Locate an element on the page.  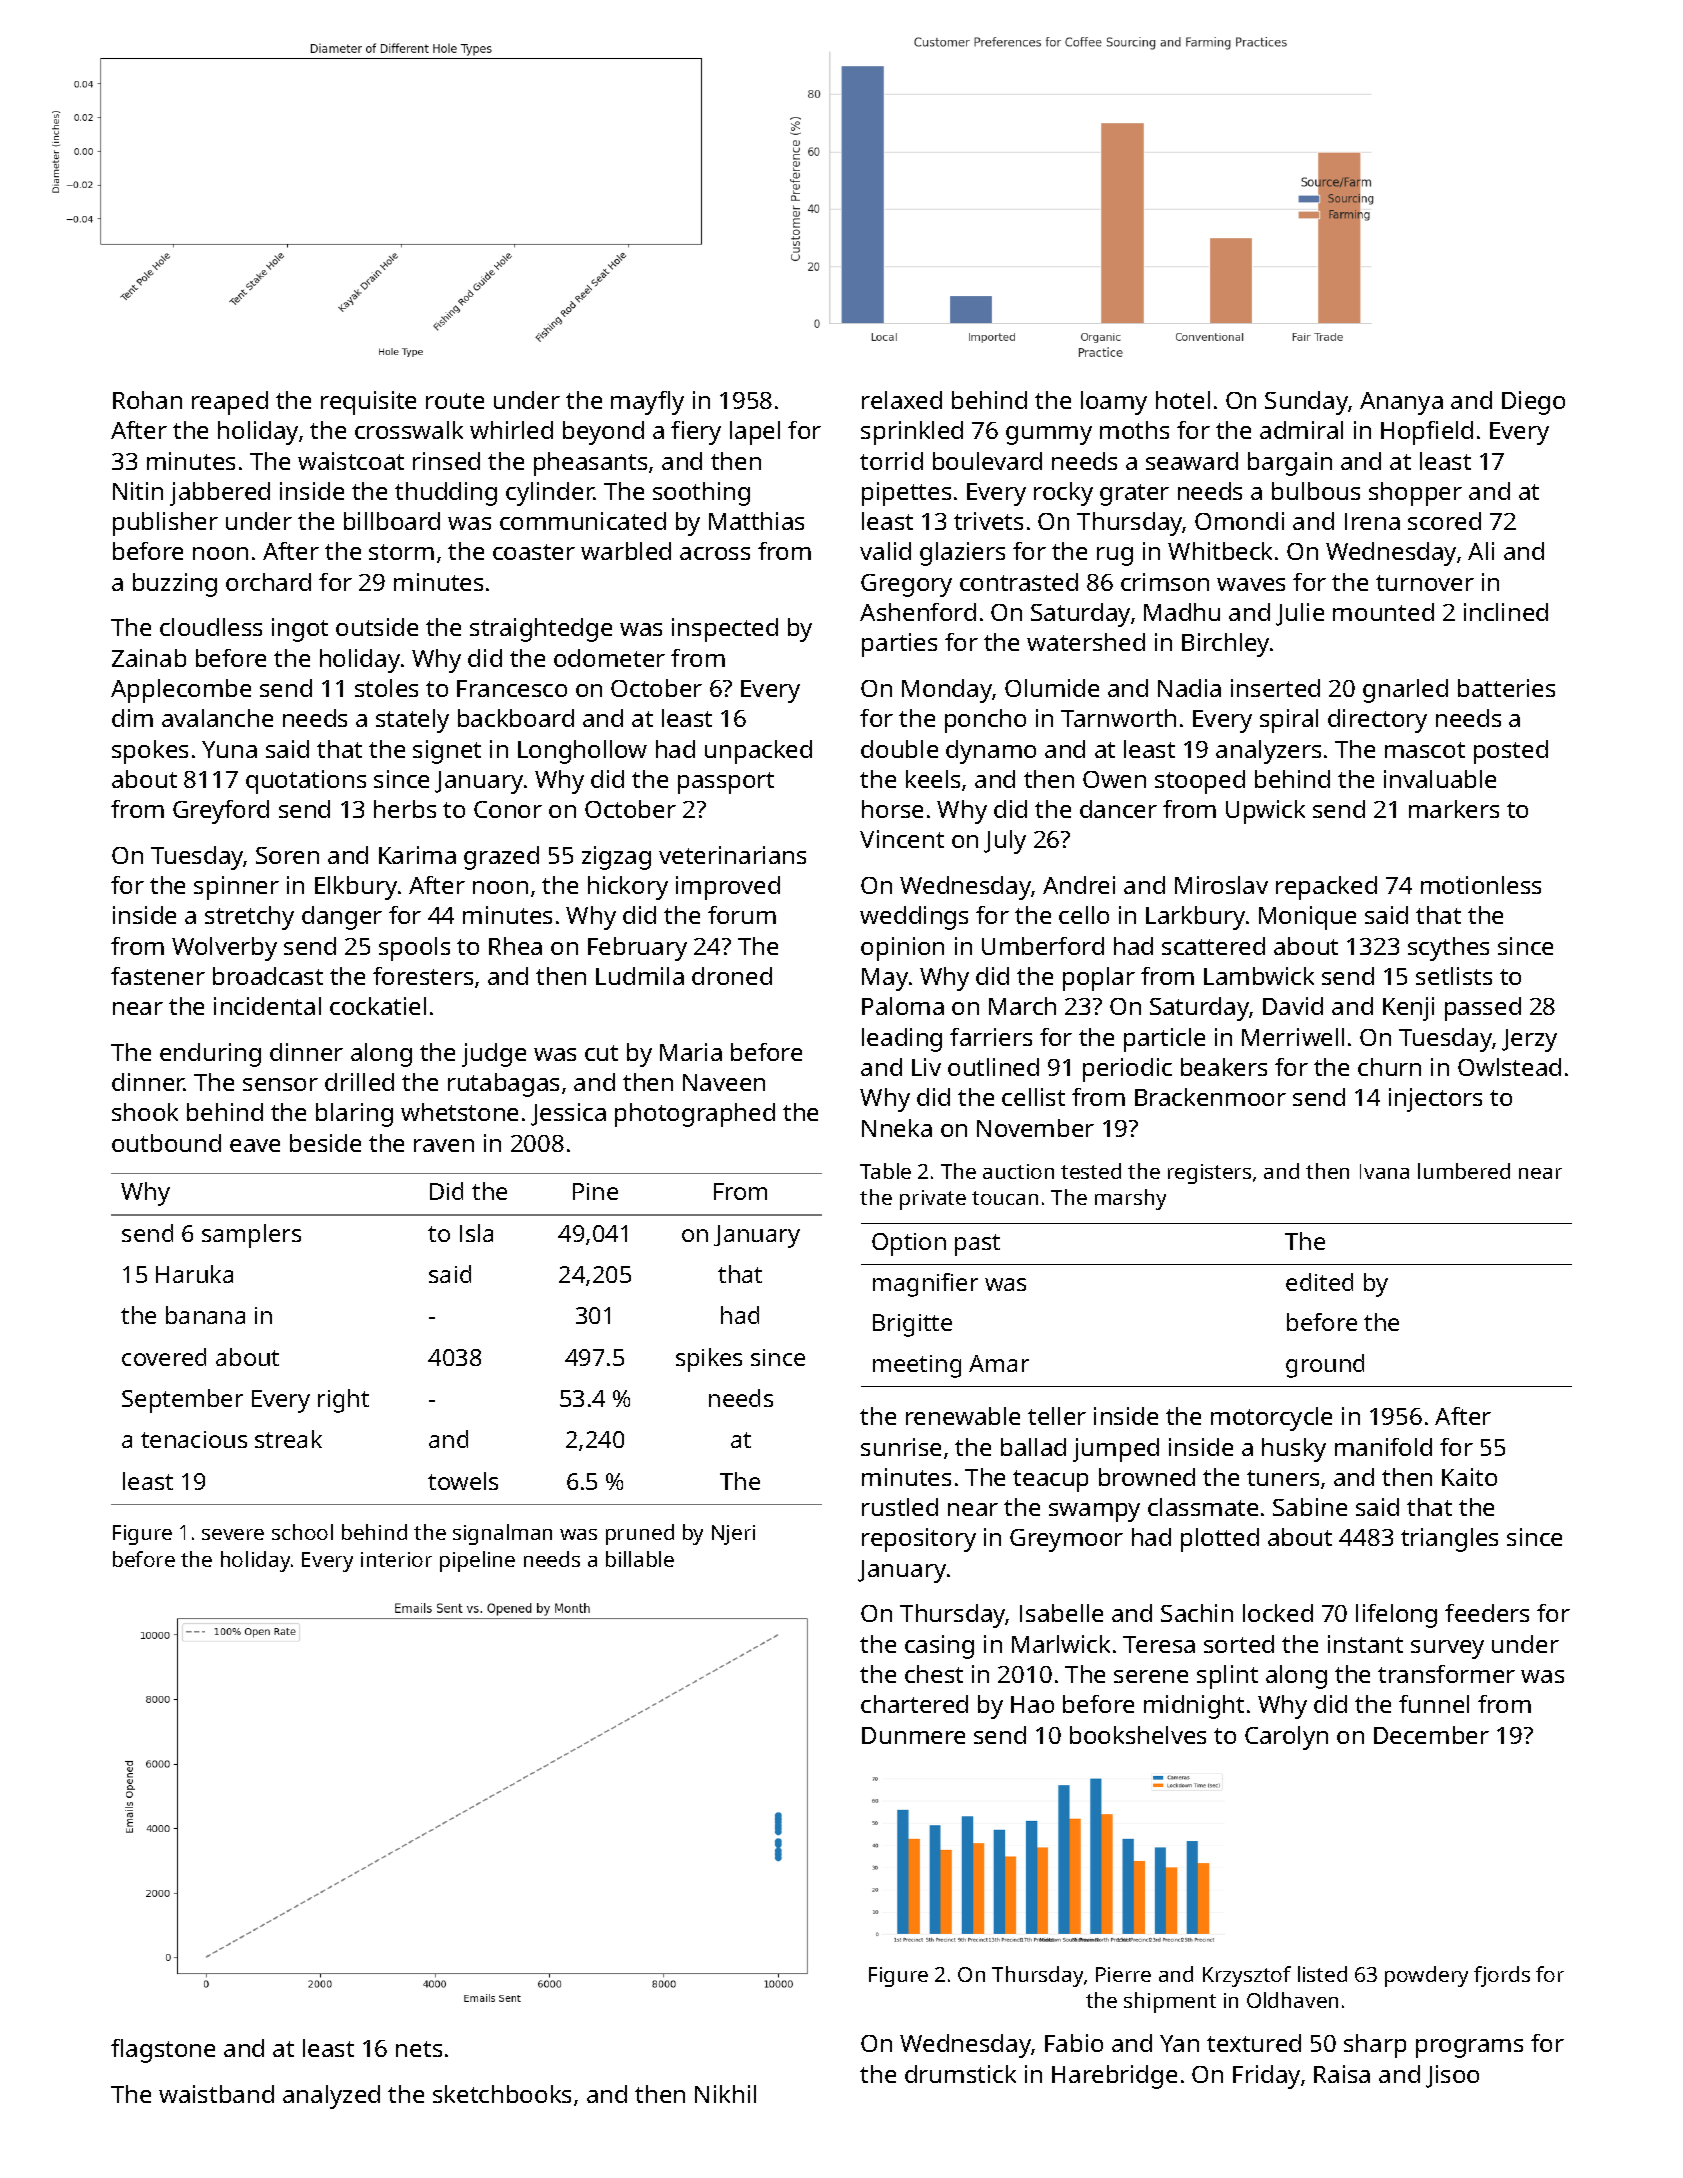
jabbered is located at coordinates (220, 494).
